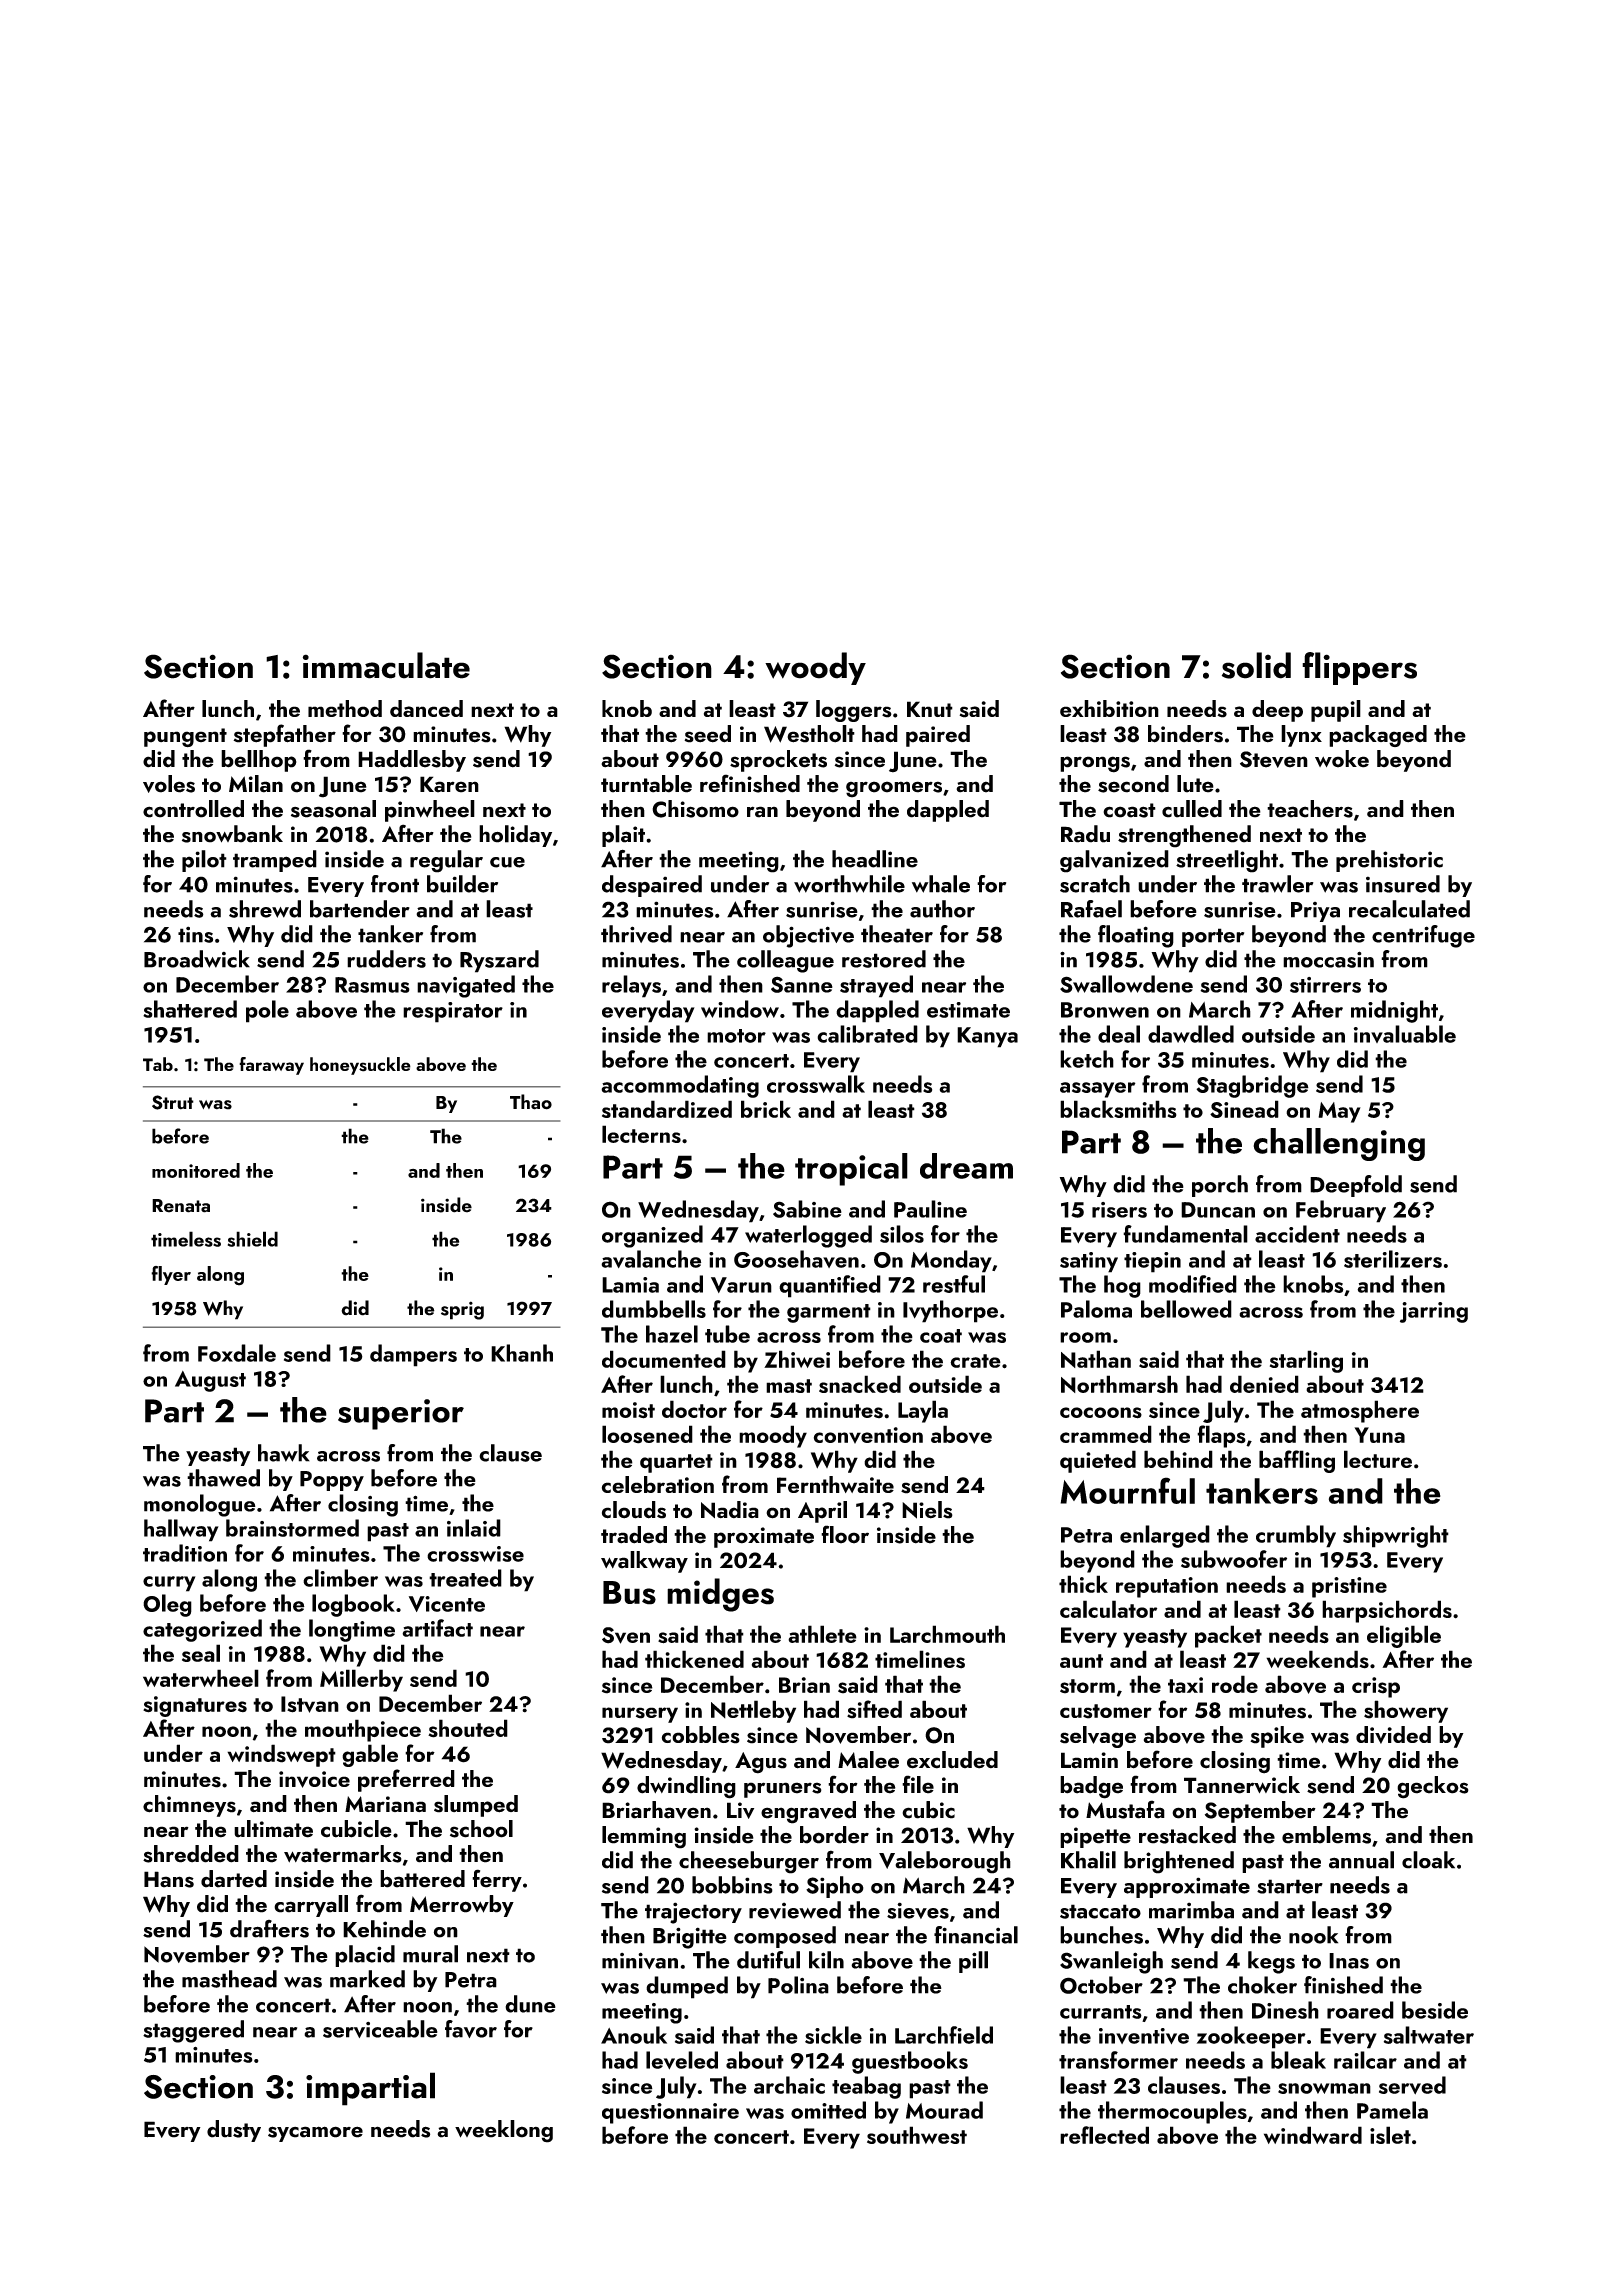  I want to click on turntable, so click(646, 784).
